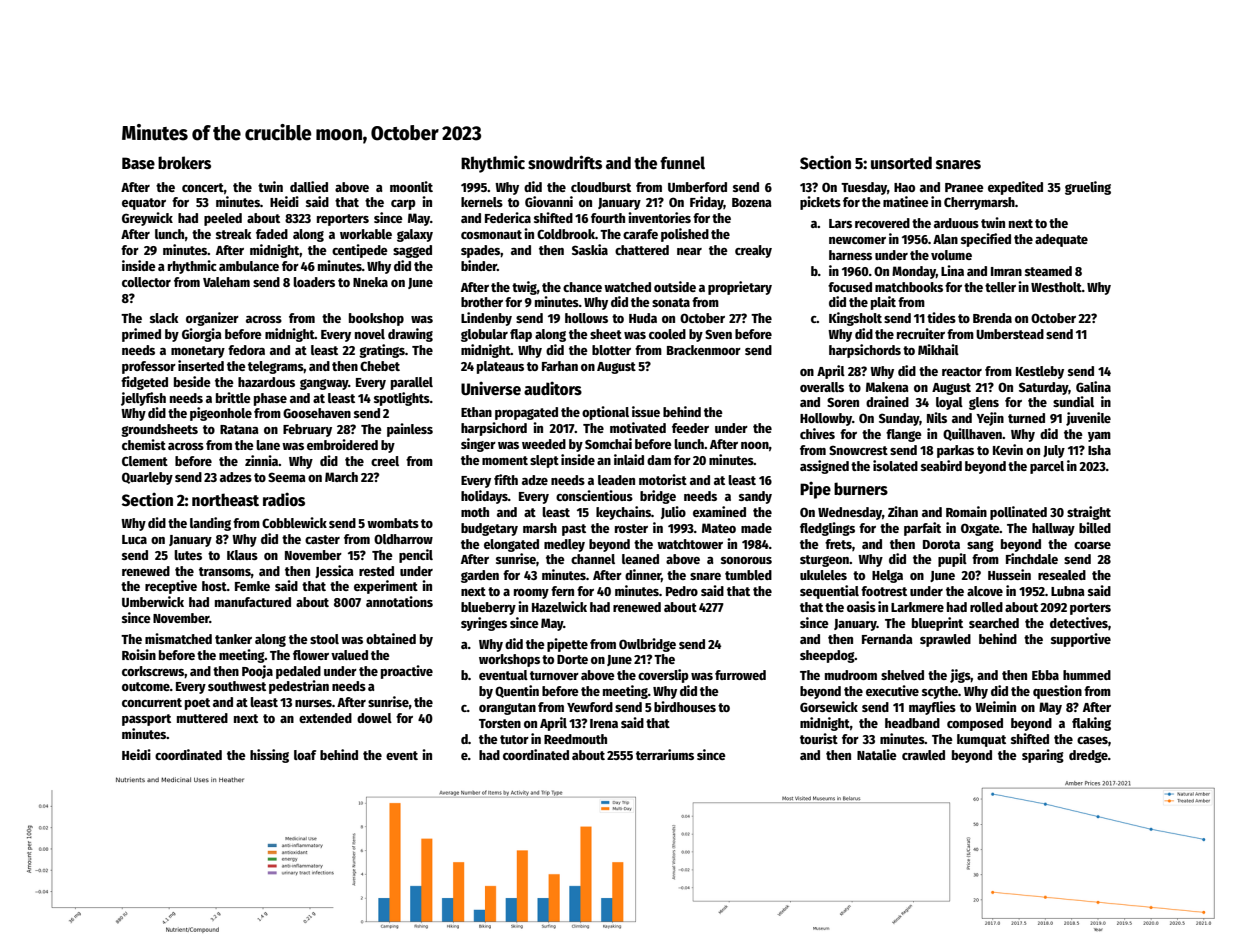 The height and width of the screenshot is (952, 1233). I want to click on dallied, so click(309, 186).
